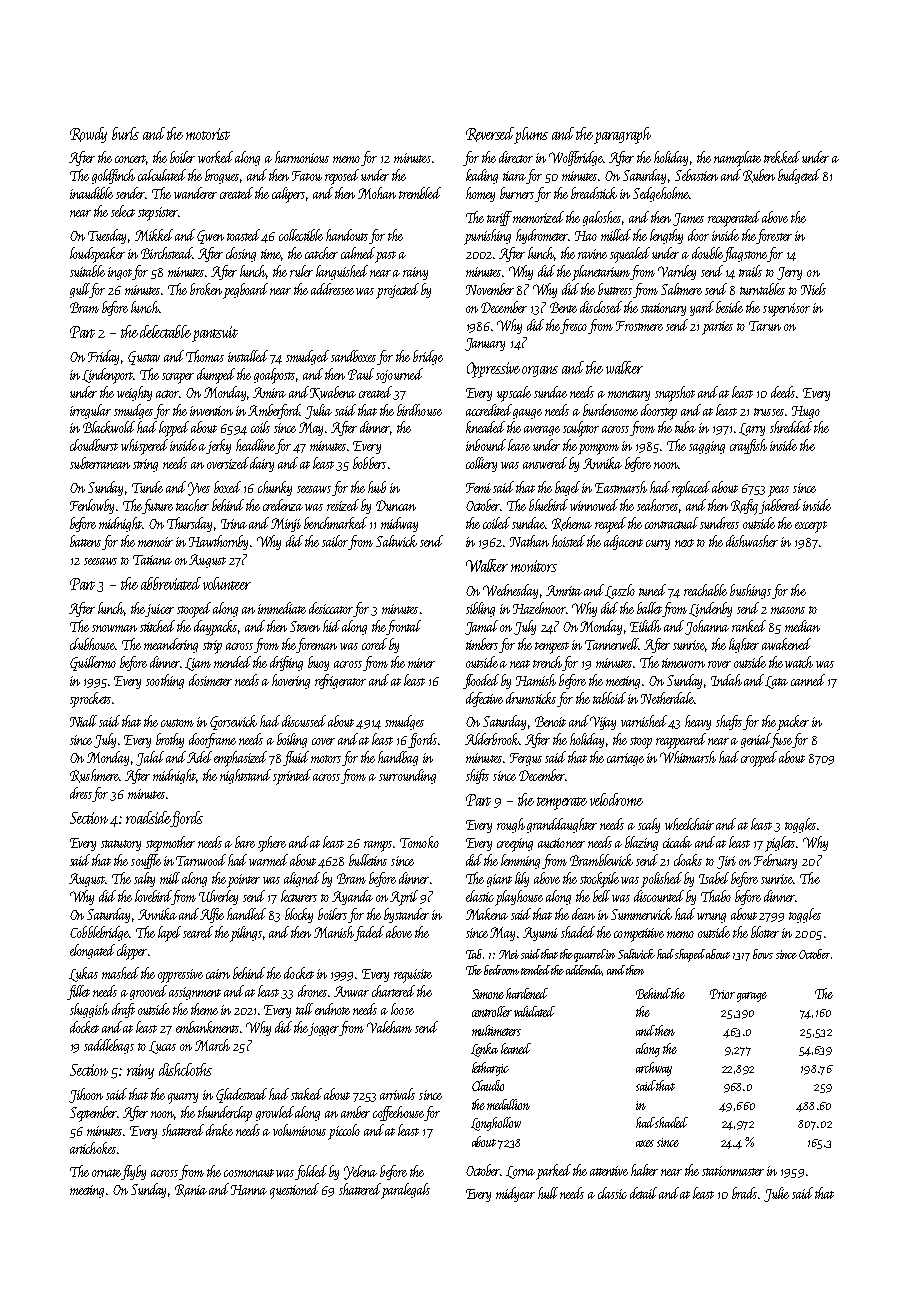 The image size is (908, 1316). I want to click on Ulverley, so click(218, 897).
